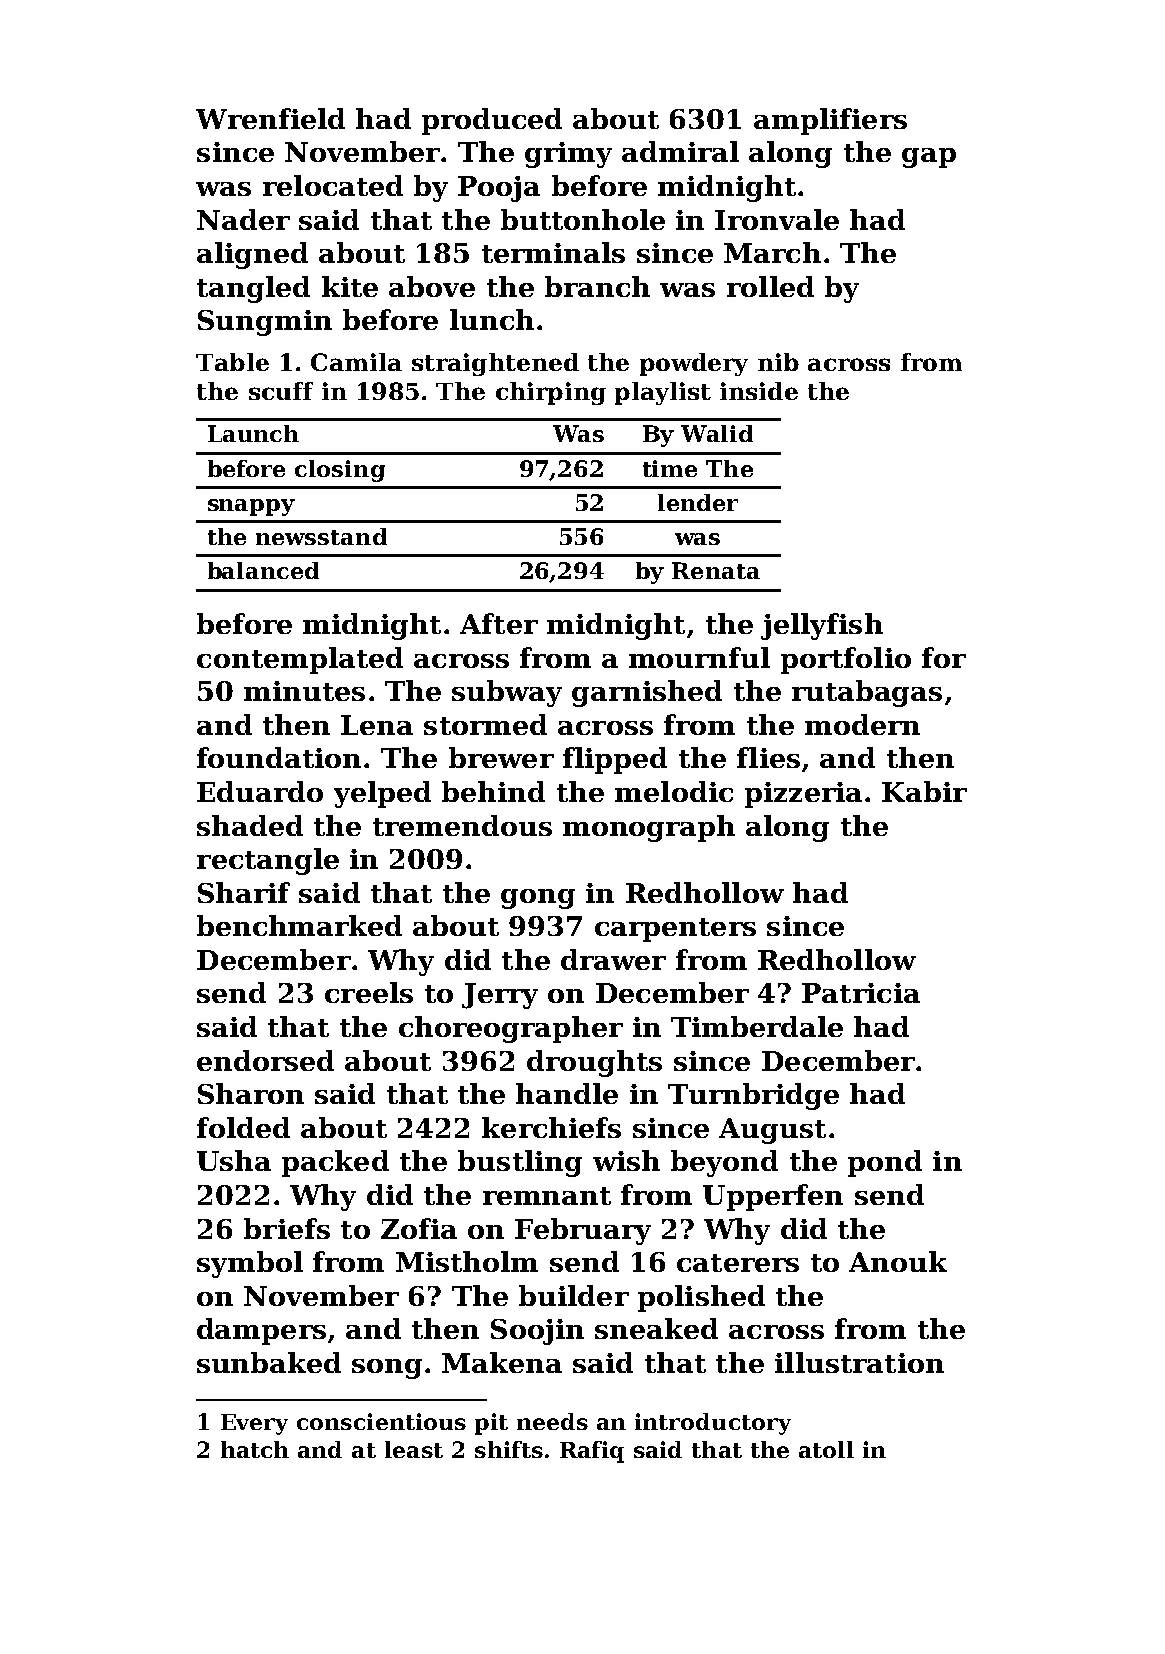 Image resolution: width=1165 pixels, height=1654 pixels. I want to click on produced, so click(492, 121).
